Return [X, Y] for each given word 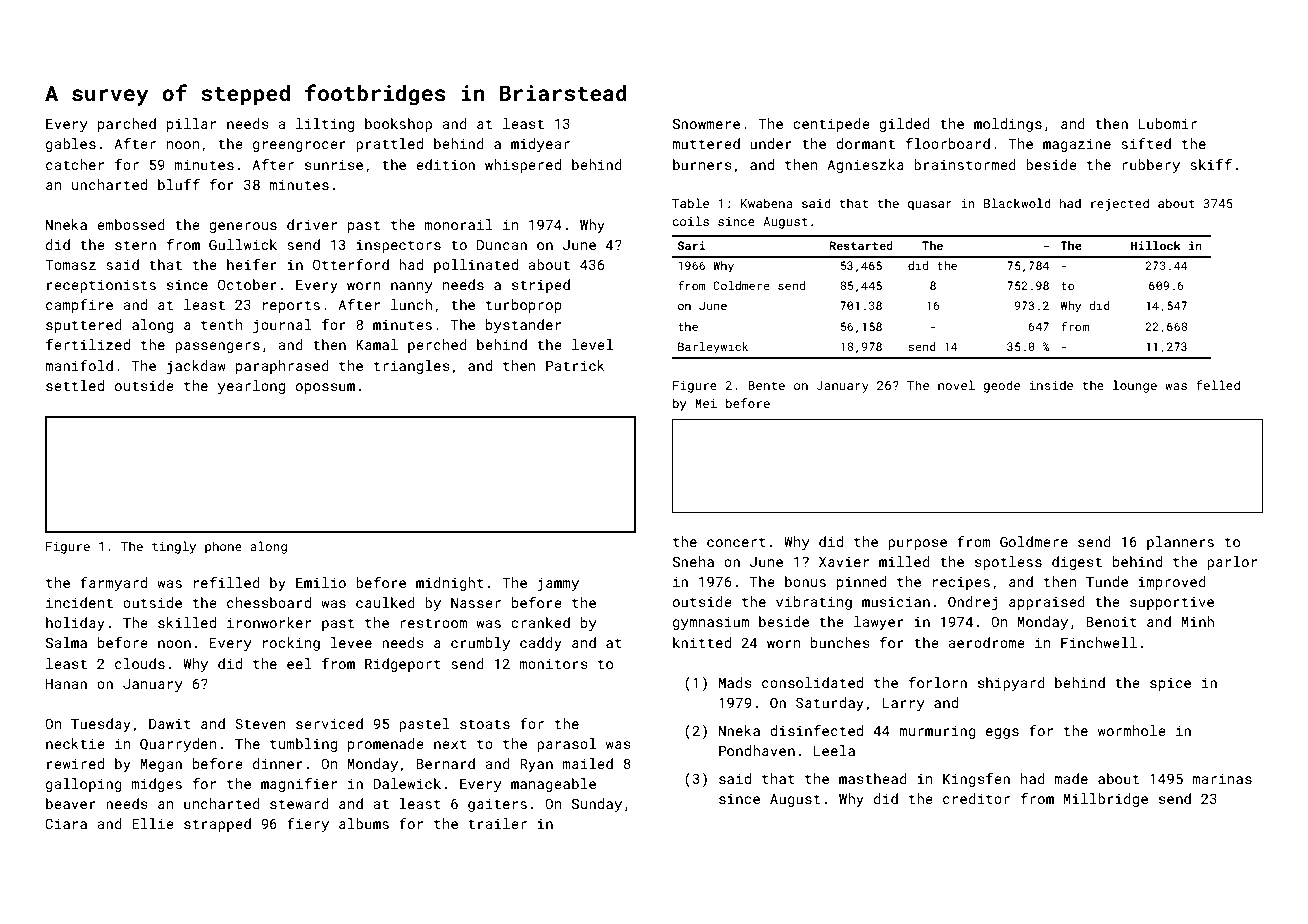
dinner [278, 763]
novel [956, 385]
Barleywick [713, 348]
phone [223, 547]
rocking [291, 644]
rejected [1120, 204]
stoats [485, 724]
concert [736, 542]
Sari [691, 245]
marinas [1222, 778]
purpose [917, 544]
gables [71, 145]
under [771, 143]
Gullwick [243, 244]
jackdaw [196, 367]
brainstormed [965, 164]
